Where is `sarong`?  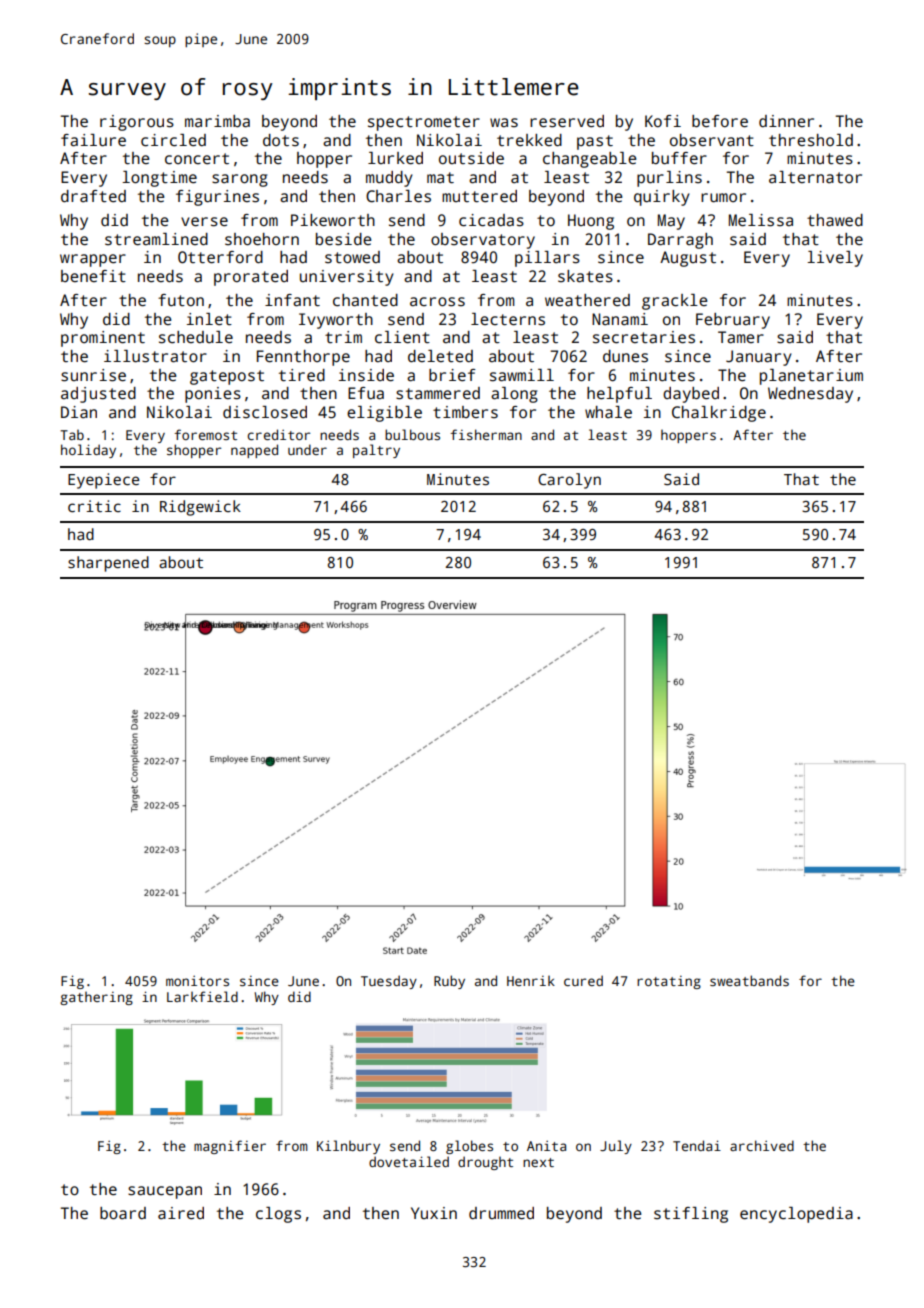 sarong is located at coordinates (240, 180).
